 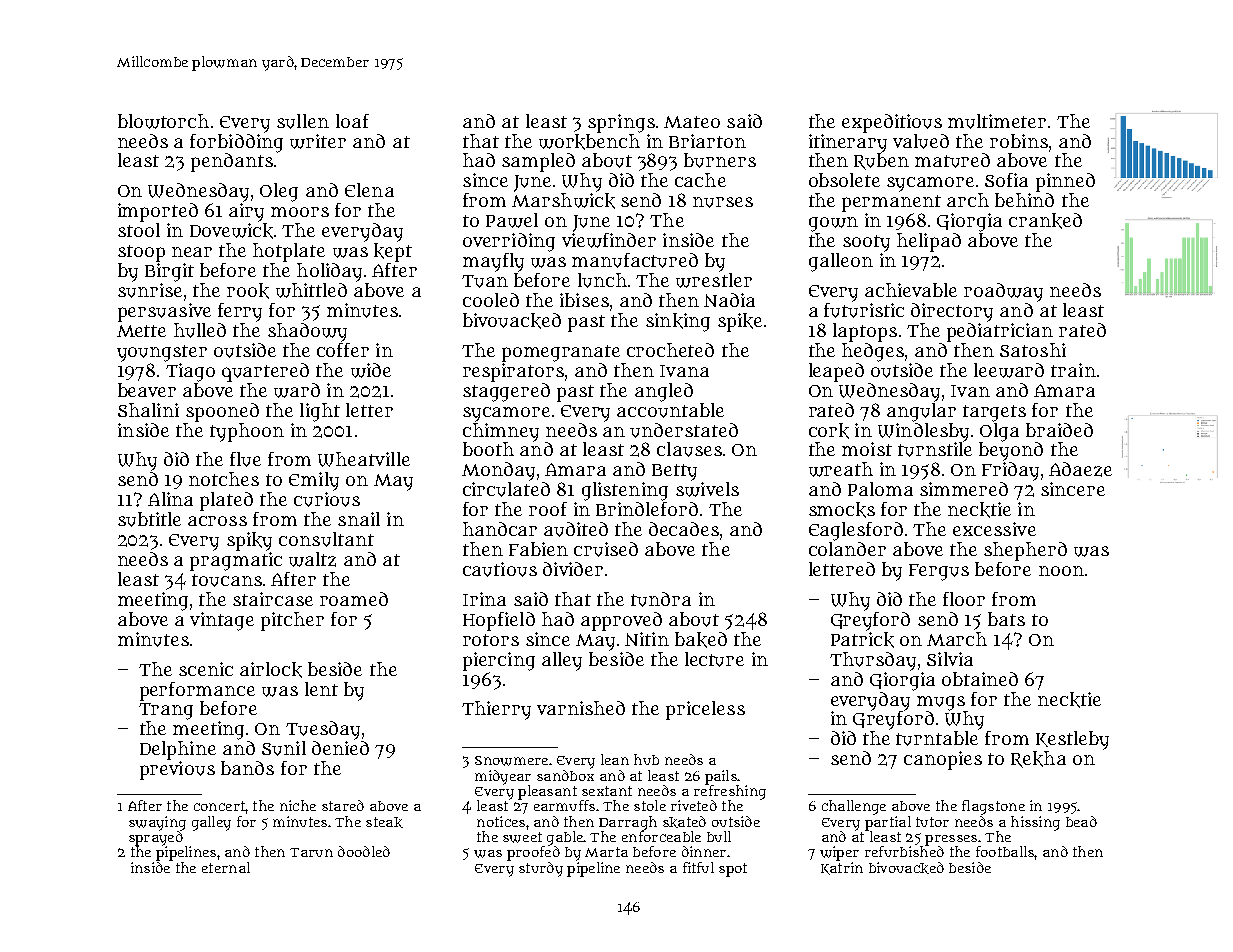 I want to click on futuristic, so click(x=864, y=310).
